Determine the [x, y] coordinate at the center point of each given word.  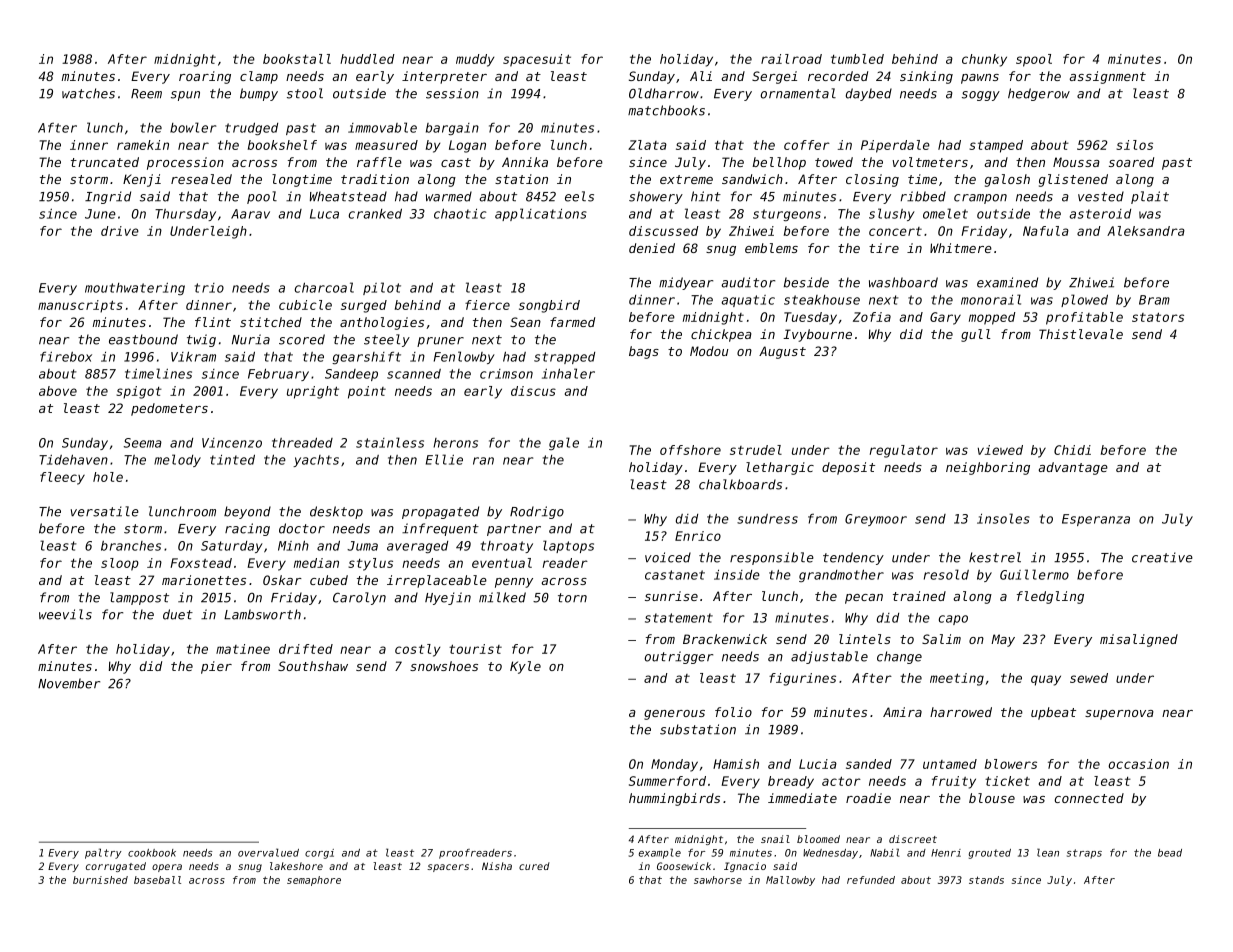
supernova [1119, 715]
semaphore [314, 881]
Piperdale [895, 146]
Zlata [647, 145]
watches [88, 93]
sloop [120, 564]
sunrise [671, 596]
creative [1162, 557]
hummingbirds [674, 799]
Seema [143, 443]
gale [564, 443]
